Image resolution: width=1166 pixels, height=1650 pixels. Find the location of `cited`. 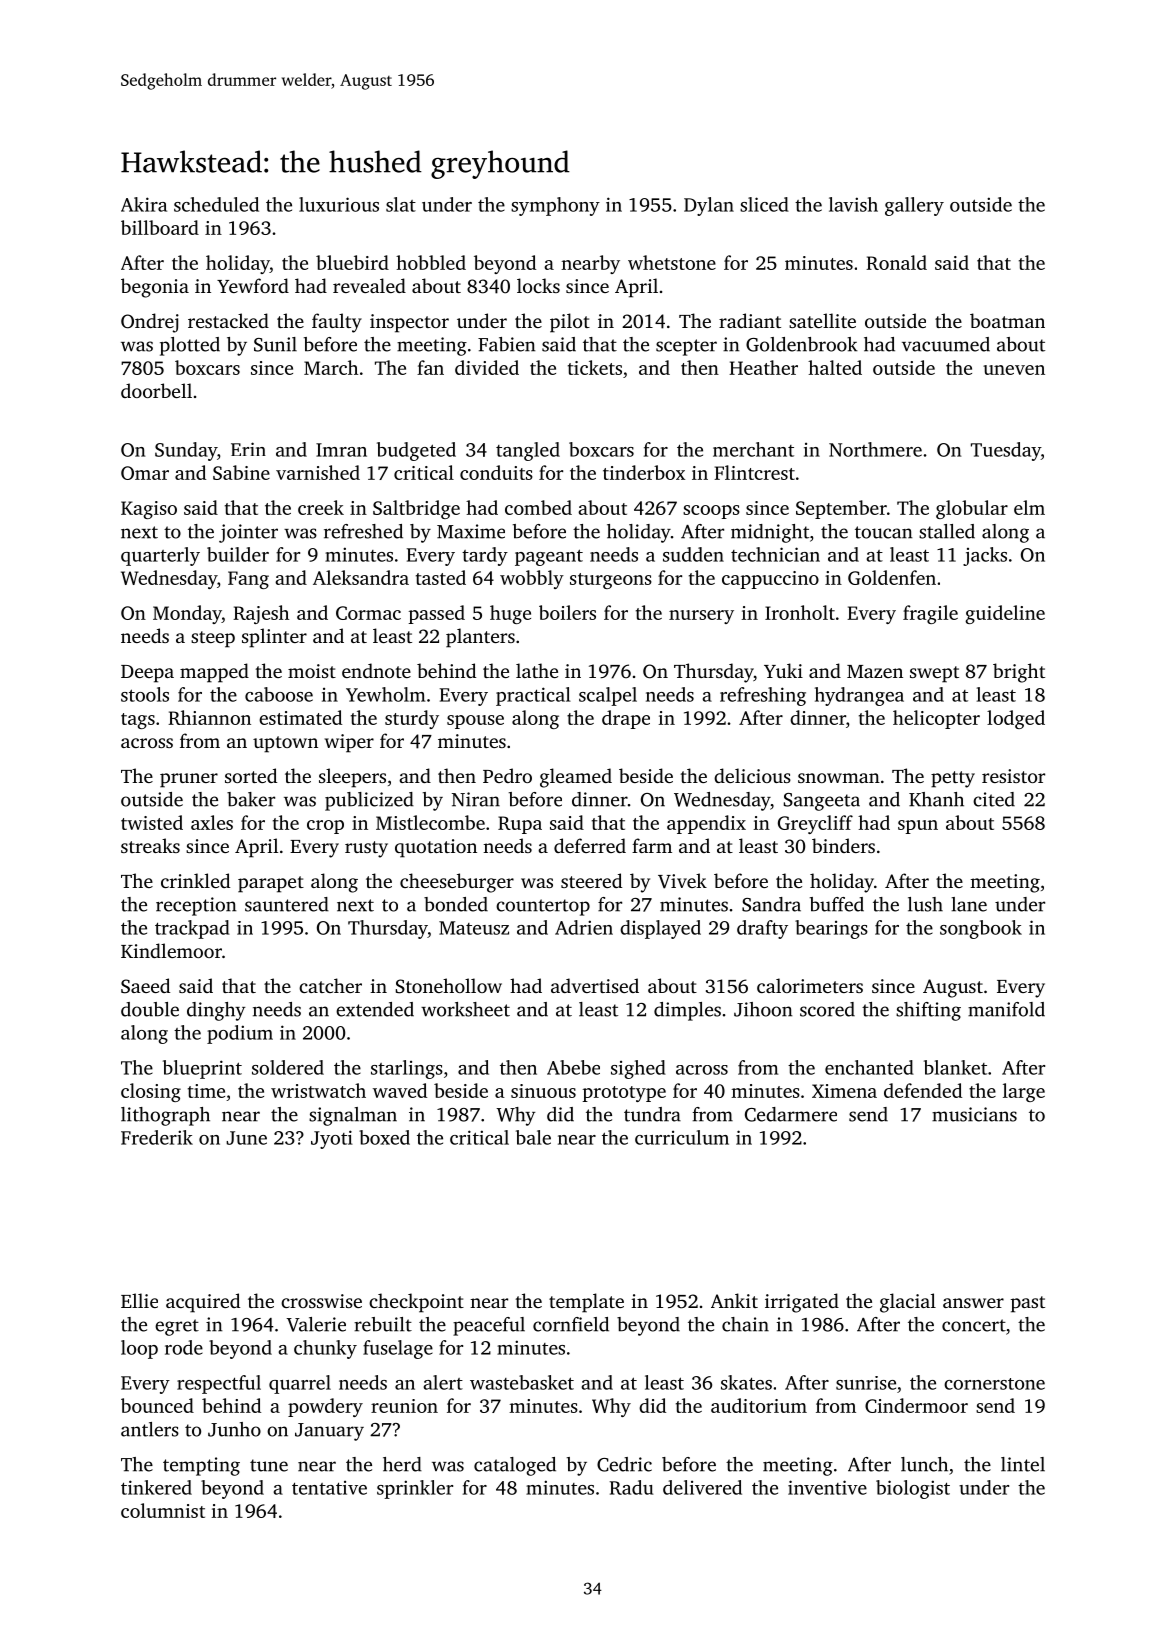

cited is located at coordinates (994, 799).
